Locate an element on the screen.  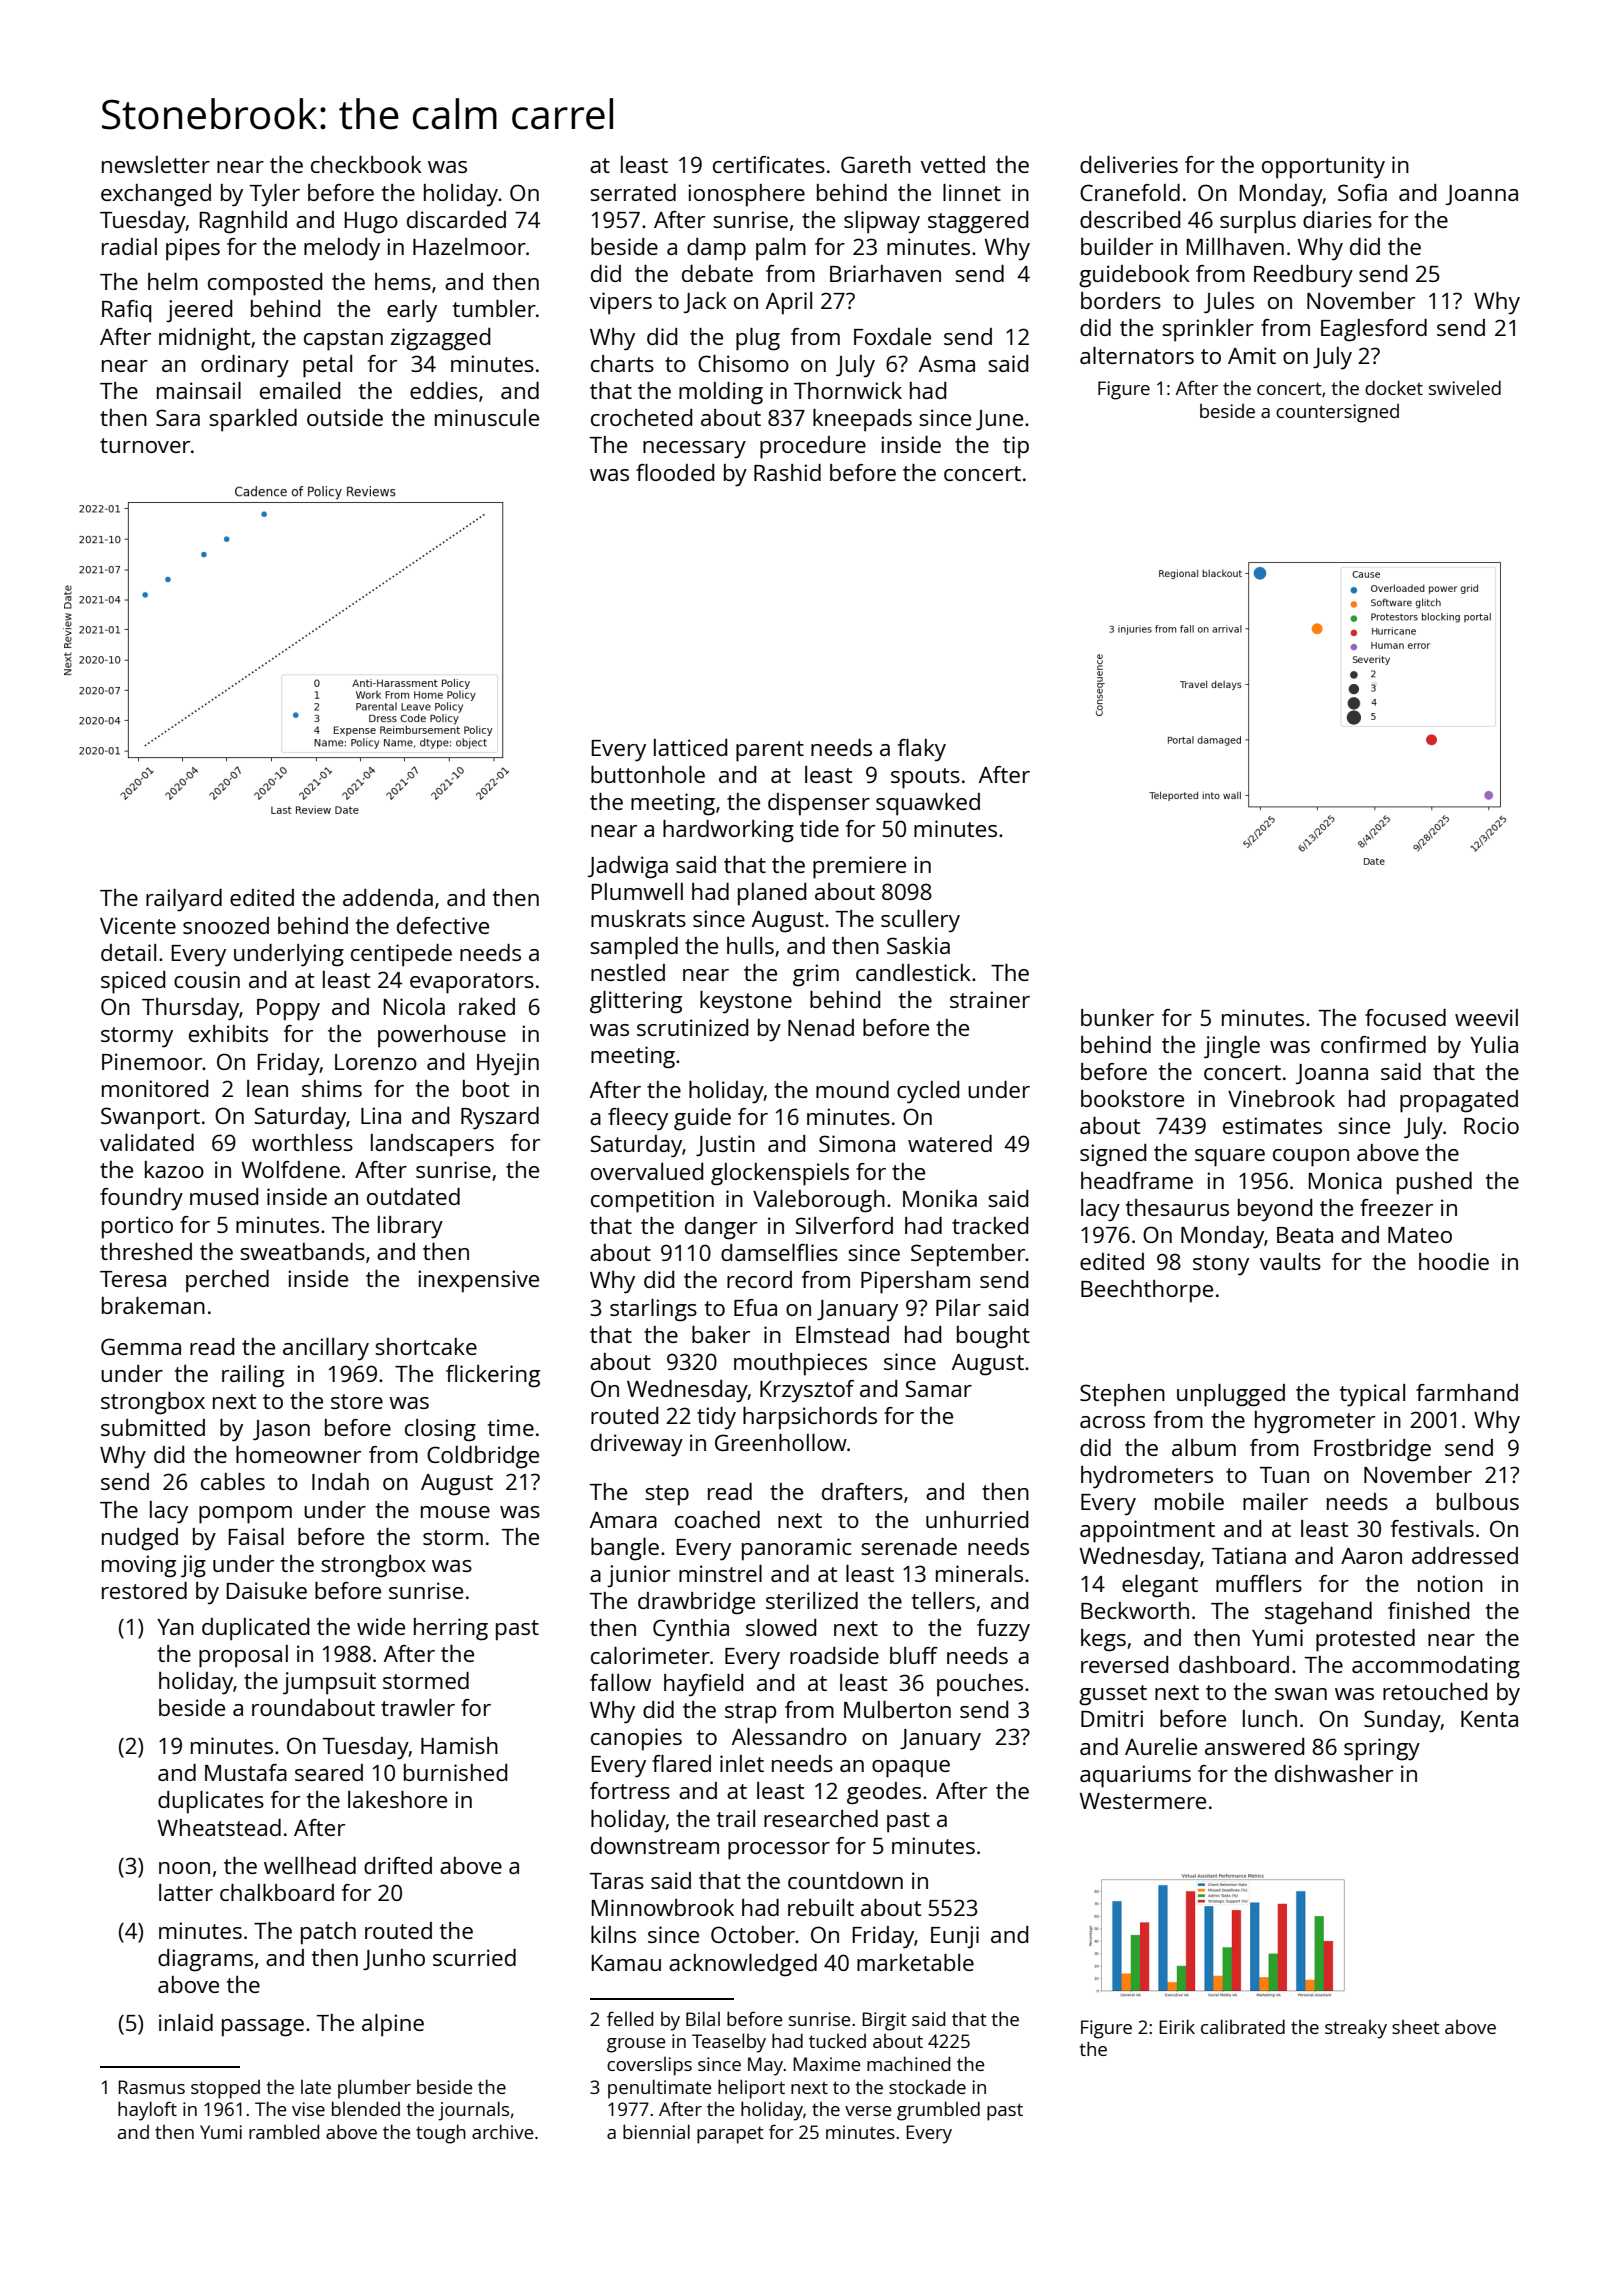
marketable is located at coordinates (915, 1962).
